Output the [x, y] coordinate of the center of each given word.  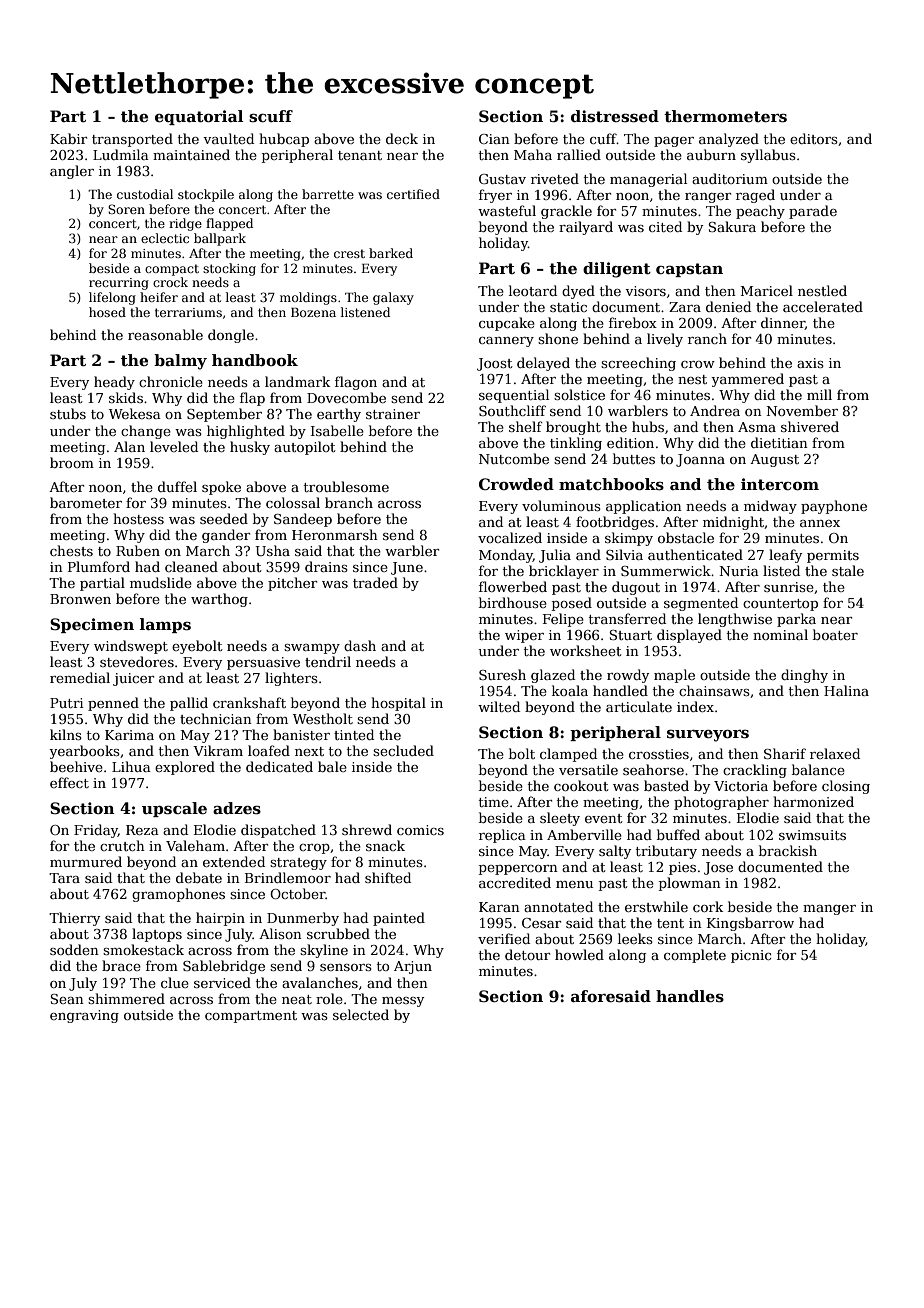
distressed [615, 116]
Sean [67, 999]
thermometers [725, 116]
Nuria [739, 571]
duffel [177, 486]
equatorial [199, 117]
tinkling [576, 444]
